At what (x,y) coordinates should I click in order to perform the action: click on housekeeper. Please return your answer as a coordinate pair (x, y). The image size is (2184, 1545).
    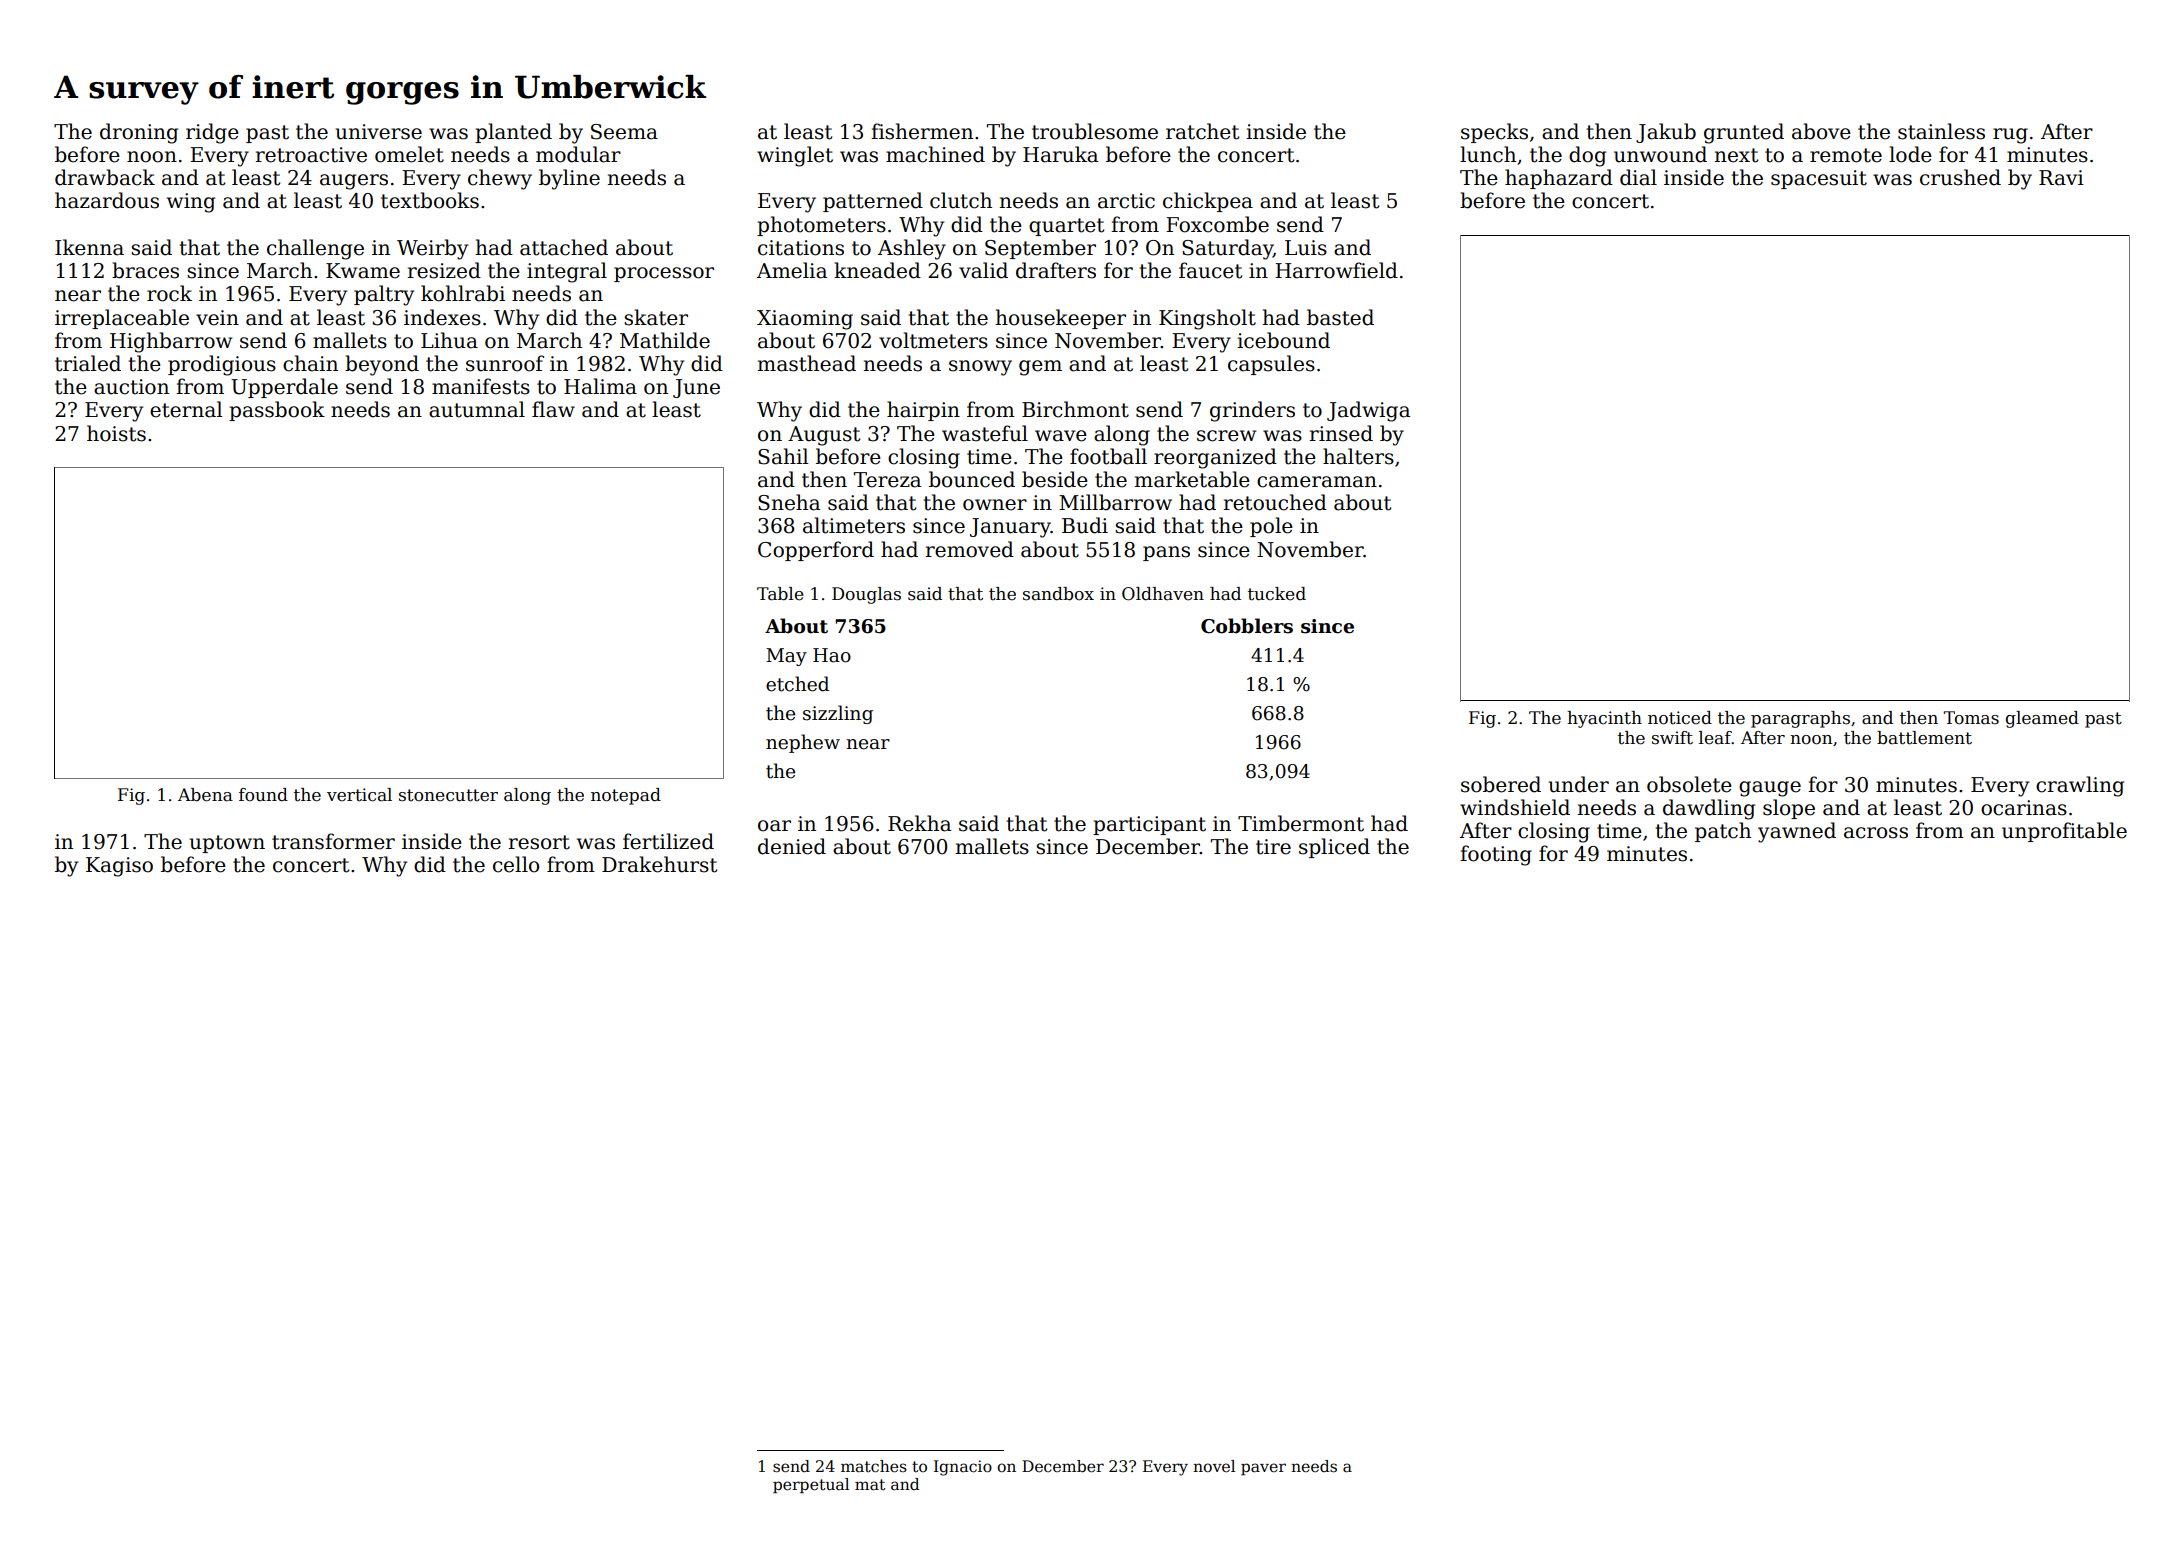
    Looking at the image, I should click on (1061, 319).
